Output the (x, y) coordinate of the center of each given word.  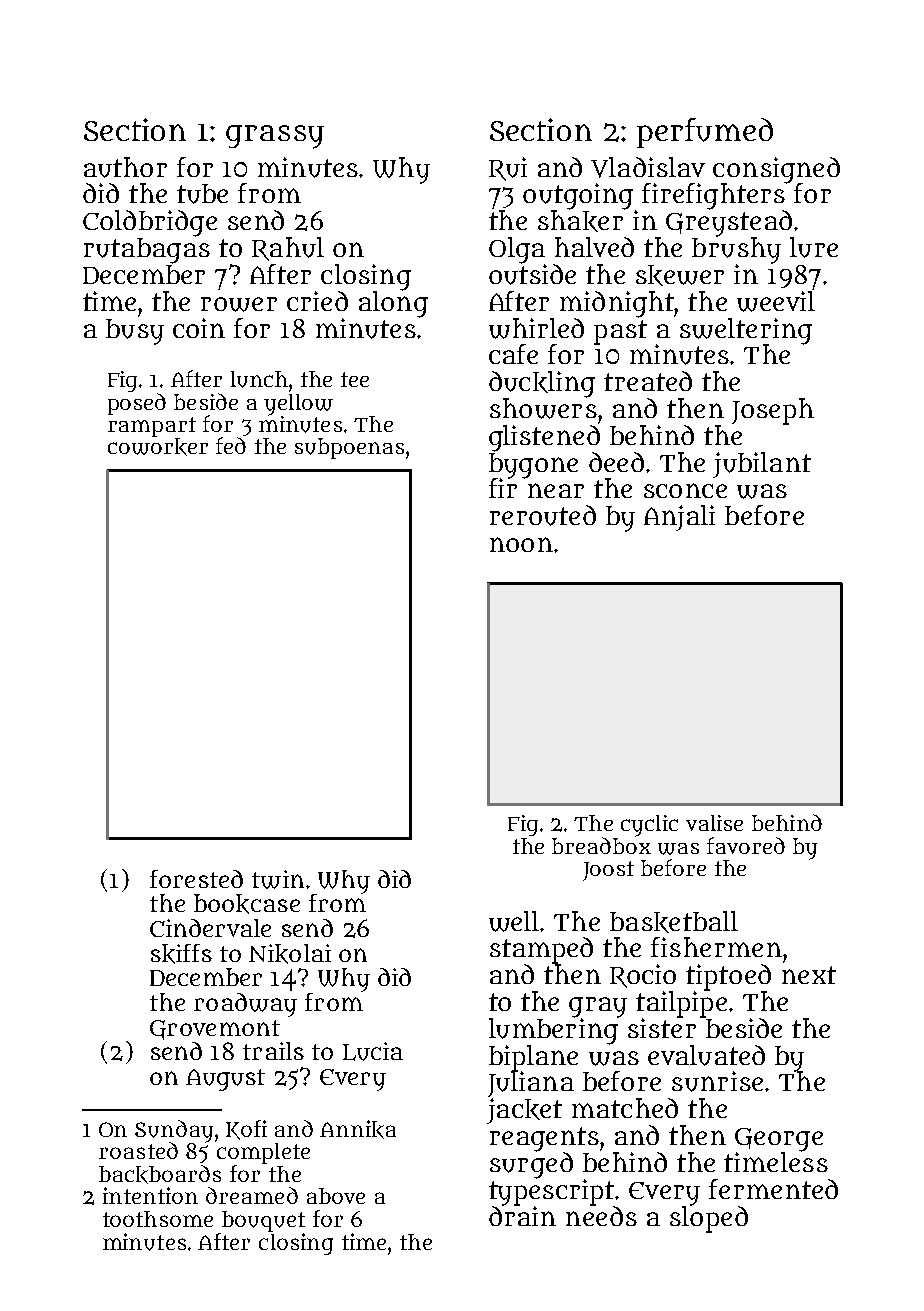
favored (746, 845)
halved (594, 247)
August (225, 1080)
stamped (541, 950)
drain (522, 1215)
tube (202, 194)
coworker (158, 447)
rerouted (543, 515)
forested (196, 879)
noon (521, 544)
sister (662, 1028)
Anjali (679, 518)
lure (814, 247)
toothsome (158, 1219)
